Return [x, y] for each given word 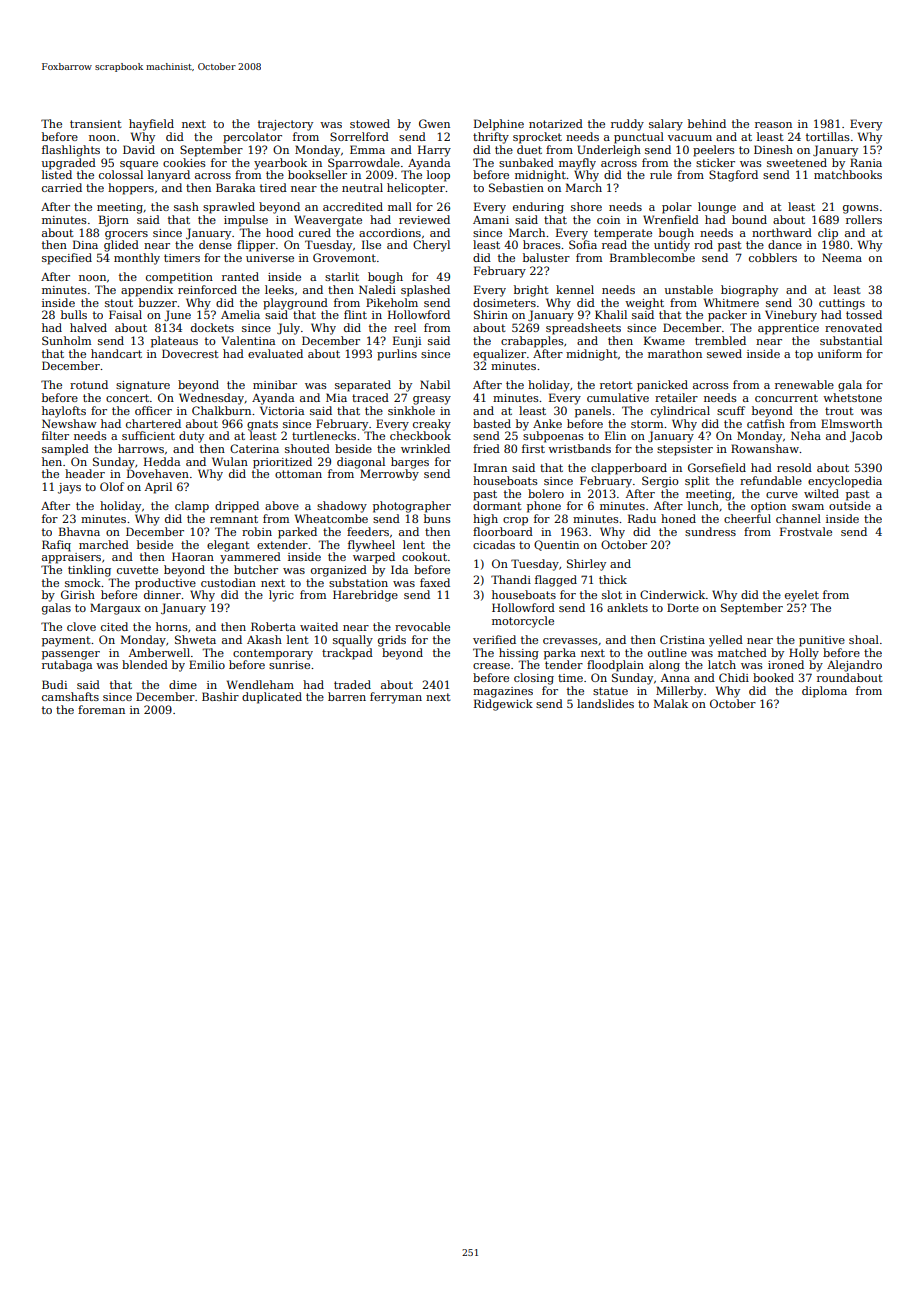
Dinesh [773, 149]
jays [69, 488]
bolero [546, 493]
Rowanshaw [765, 448]
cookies [184, 162]
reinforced [207, 289]
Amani [491, 220]
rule [661, 174]
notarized [556, 123]
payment [66, 641]
